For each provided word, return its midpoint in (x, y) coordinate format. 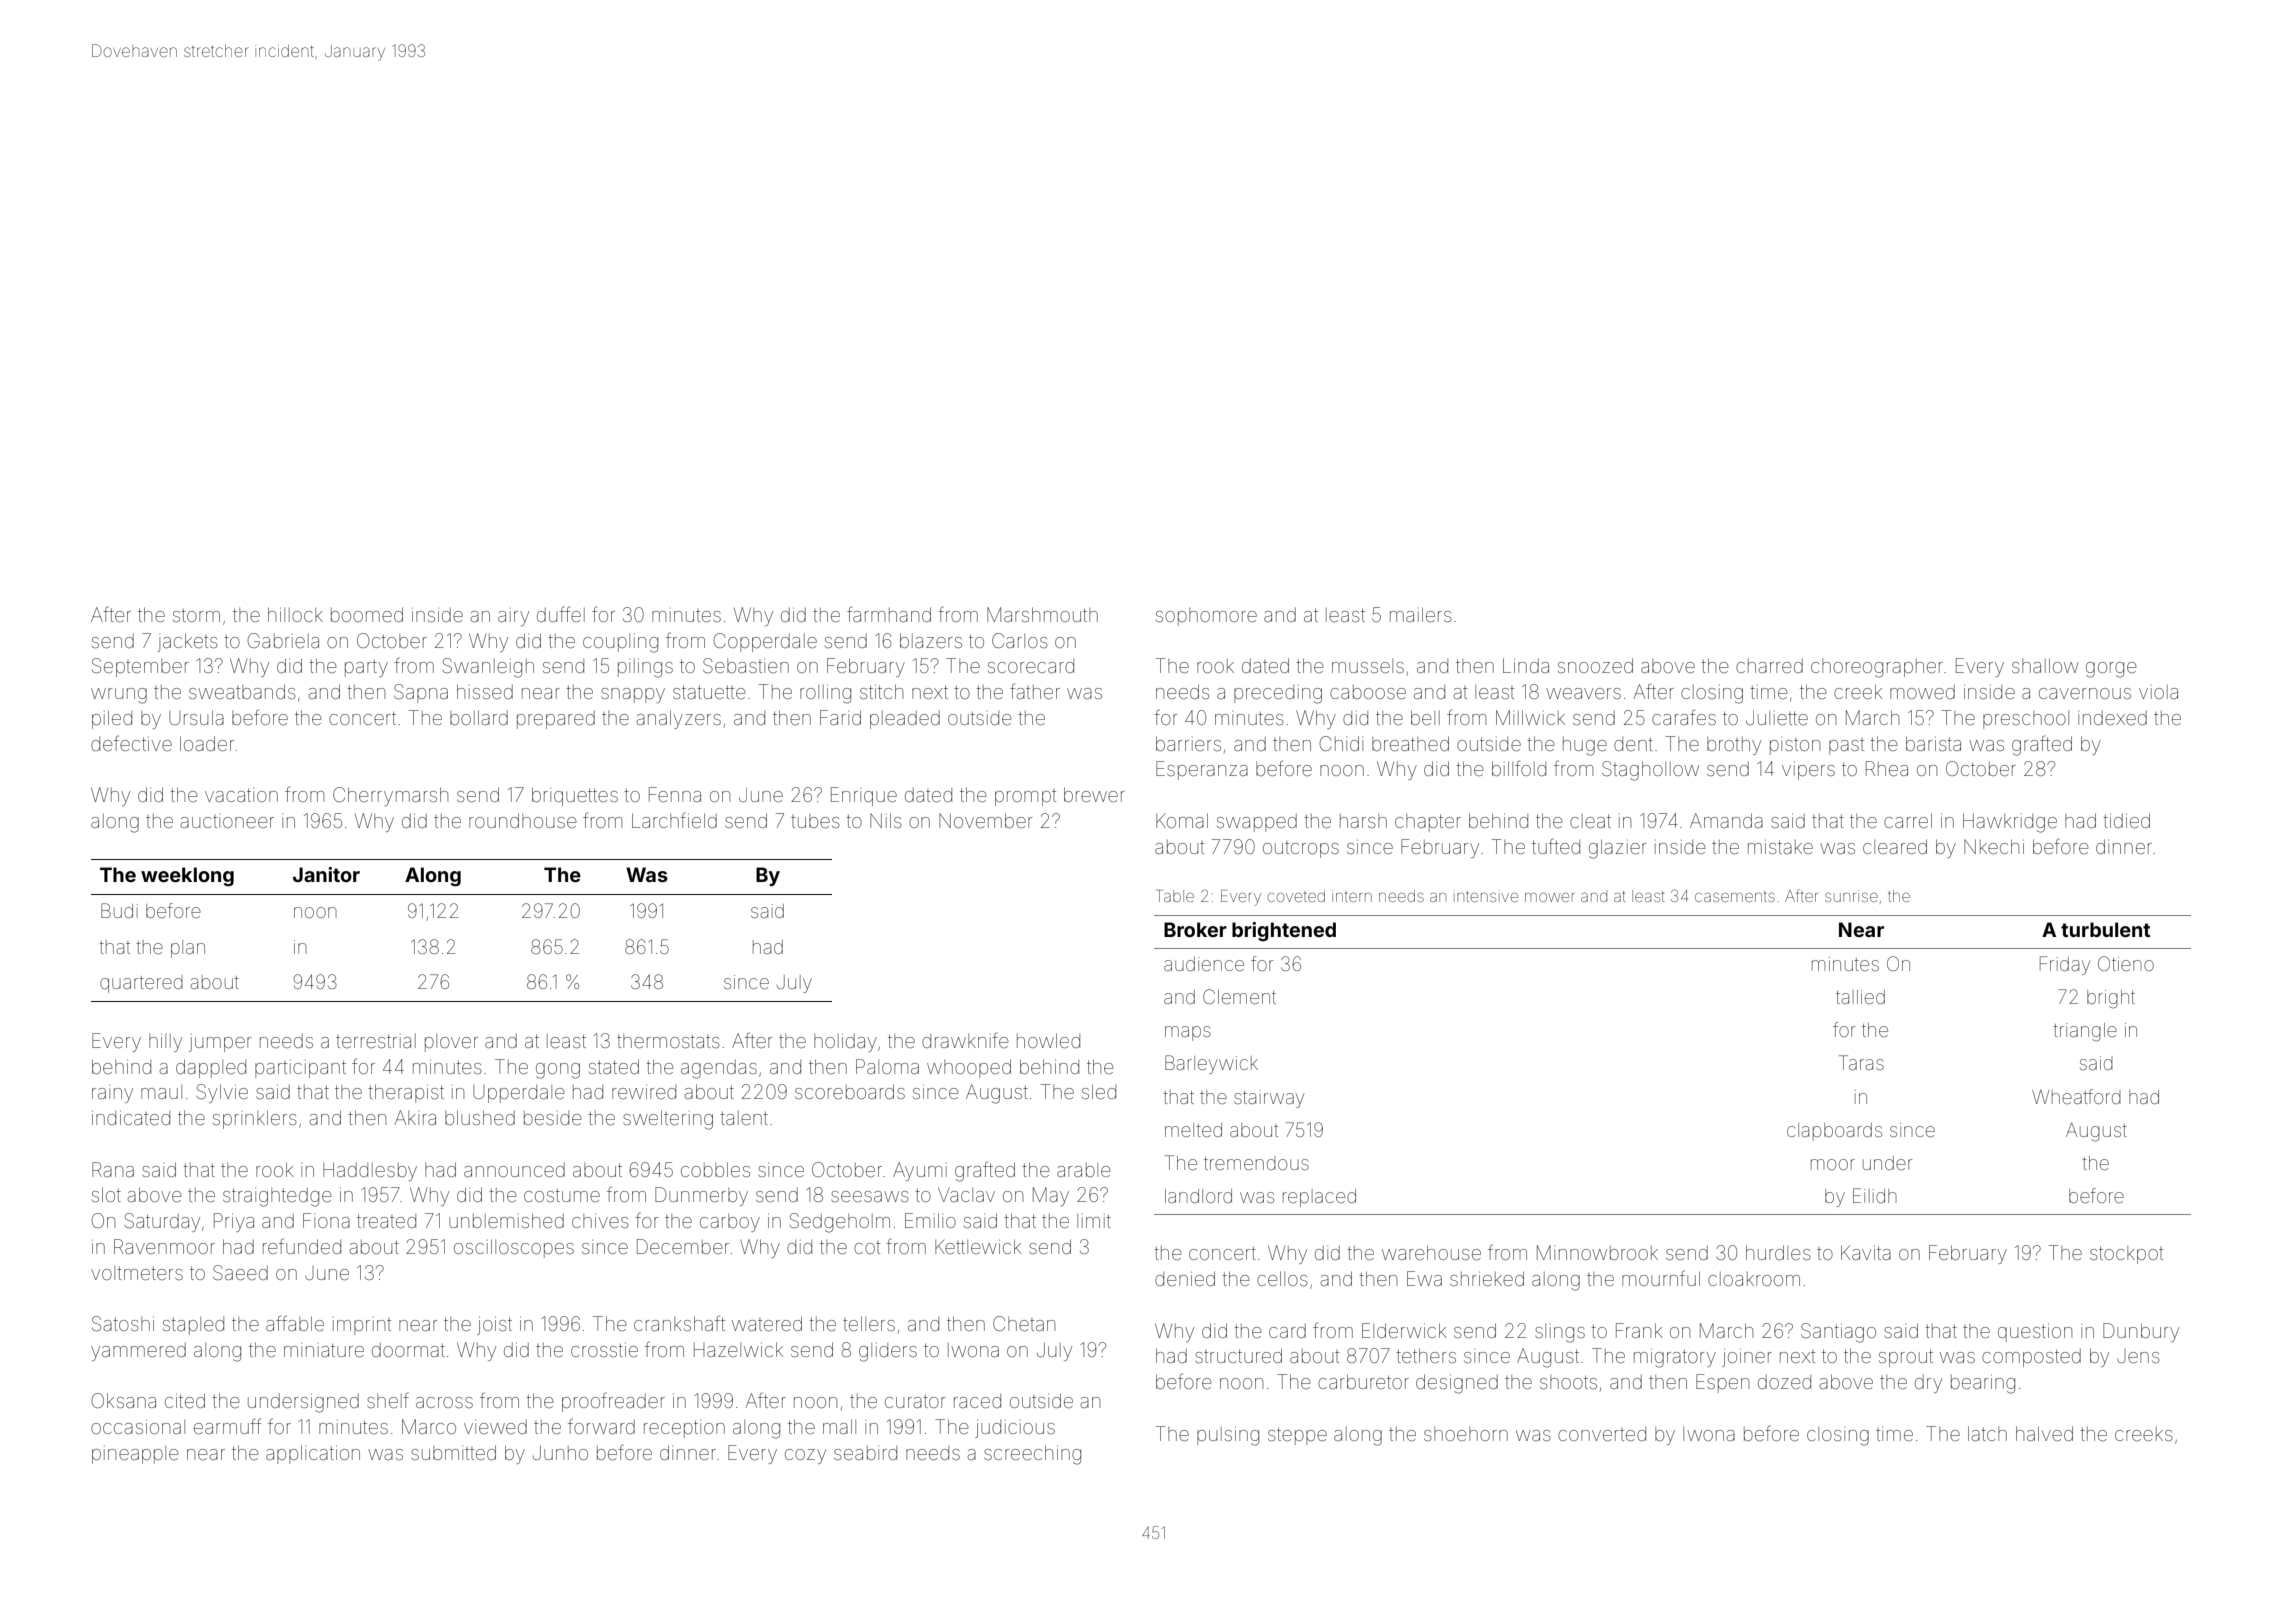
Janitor (326, 874)
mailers (1421, 614)
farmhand (889, 614)
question (2035, 1333)
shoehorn (1466, 1434)
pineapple (135, 1455)
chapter (1428, 823)
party (366, 668)
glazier (1618, 849)
